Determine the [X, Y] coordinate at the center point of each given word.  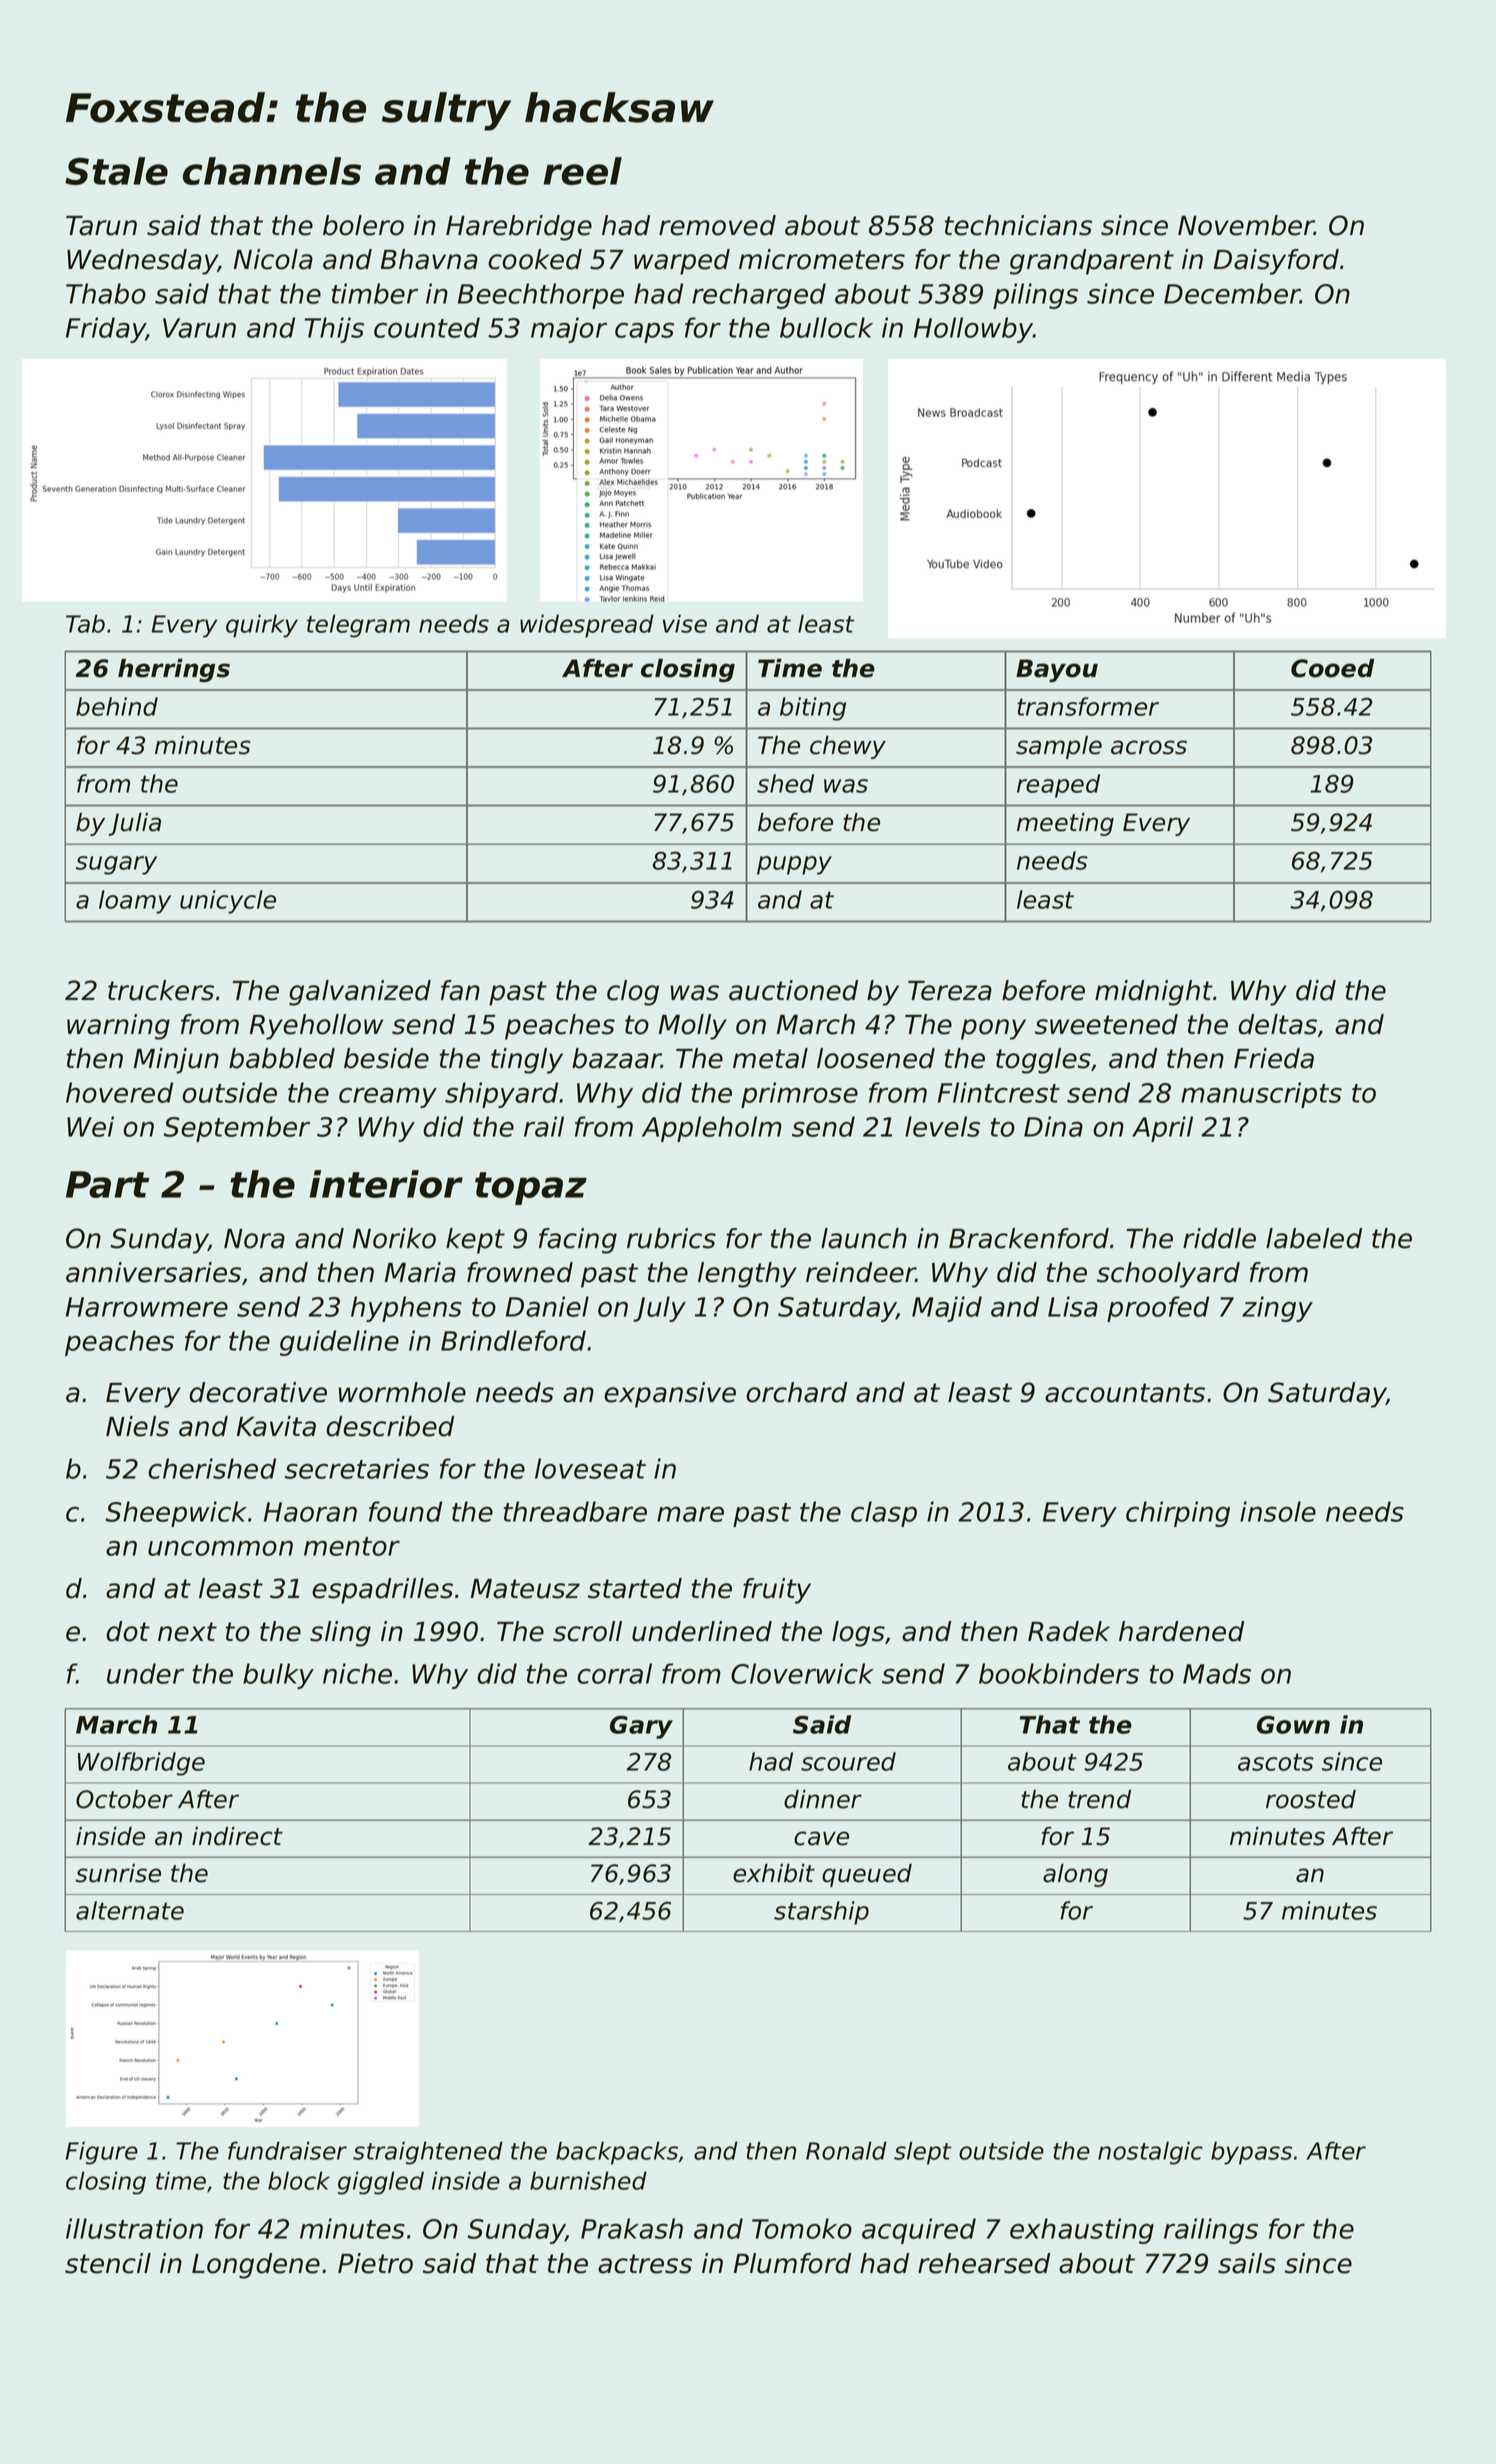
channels [272, 171]
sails [1247, 2263]
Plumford [792, 2263]
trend [1099, 1799]
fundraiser [287, 2150]
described [390, 1426]
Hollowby [973, 330]
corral [614, 1673]
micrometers [822, 259]
